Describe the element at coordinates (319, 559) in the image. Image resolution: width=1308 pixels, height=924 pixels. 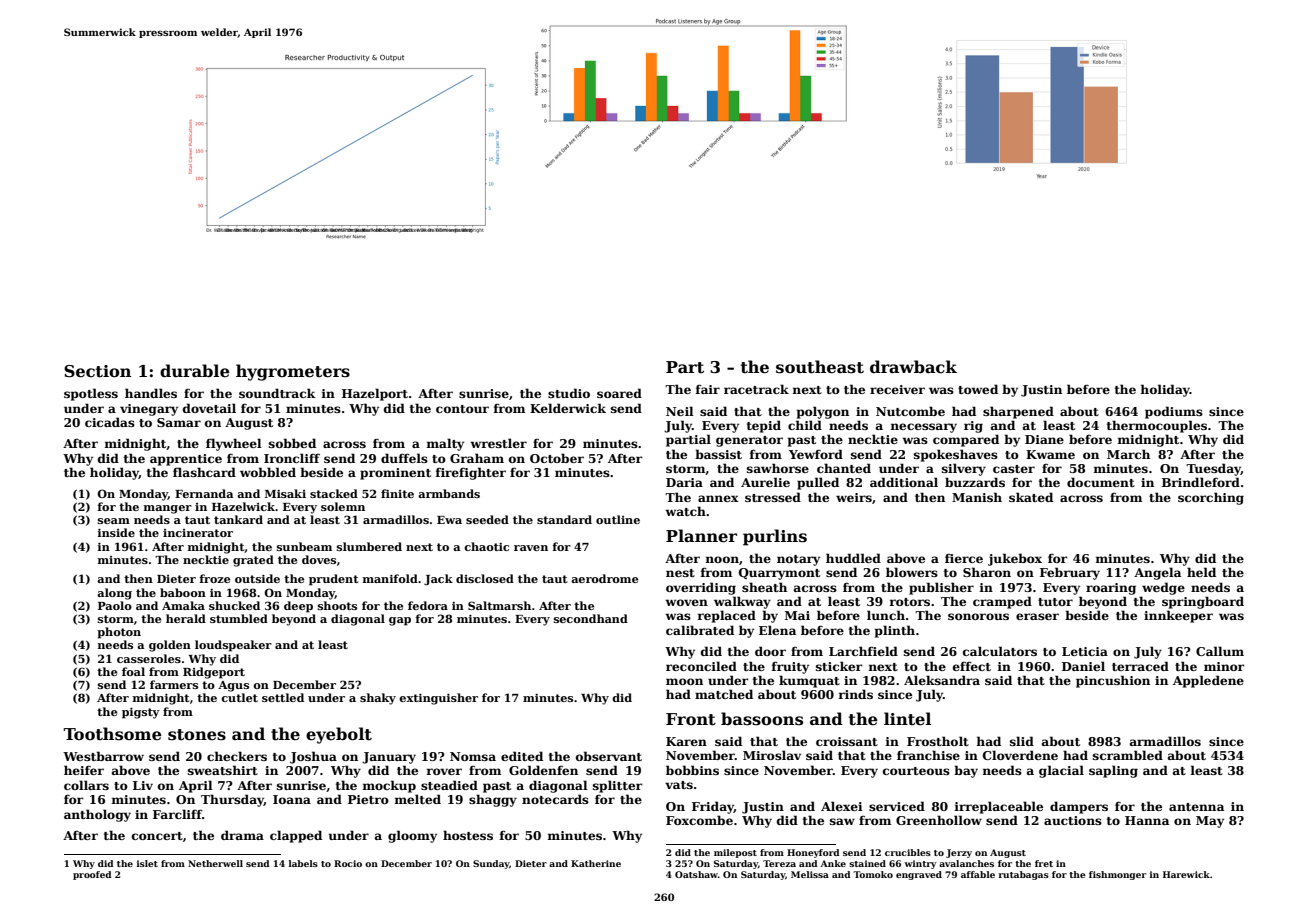
I see `doves` at that location.
